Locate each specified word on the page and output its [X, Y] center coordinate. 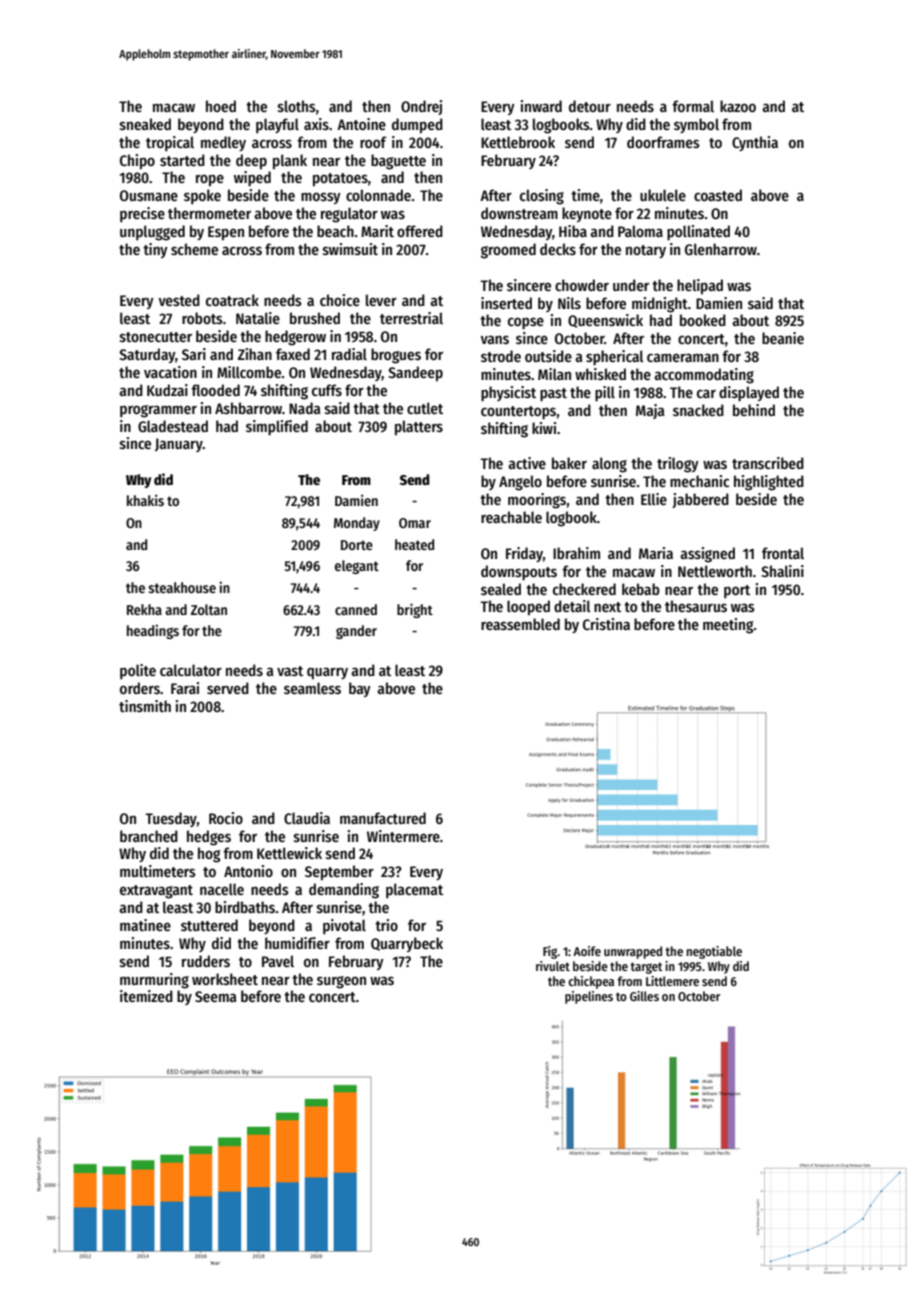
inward [541, 106]
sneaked [145, 124]
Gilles [644, 996]
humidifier [297, 943]
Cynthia [755, 143]
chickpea [591, 982]
